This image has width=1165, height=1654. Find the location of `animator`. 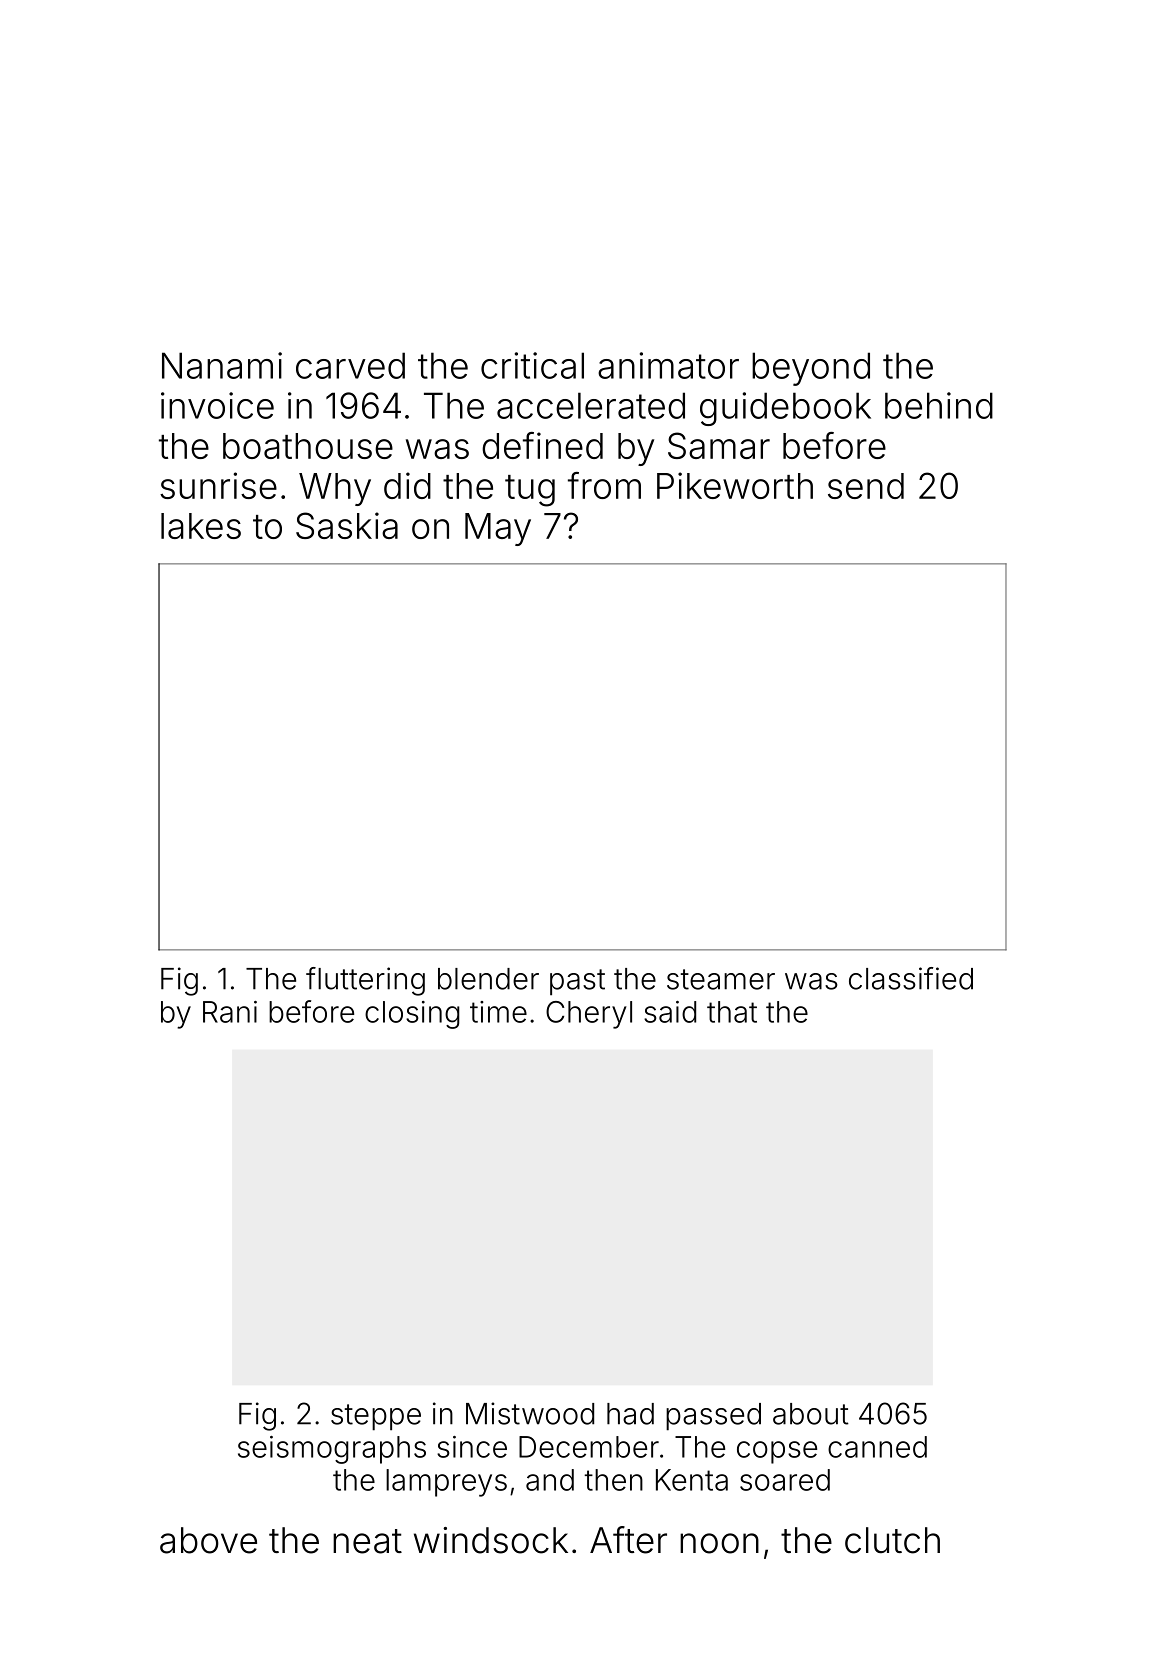

animator is located at coordinates (668, 365).
